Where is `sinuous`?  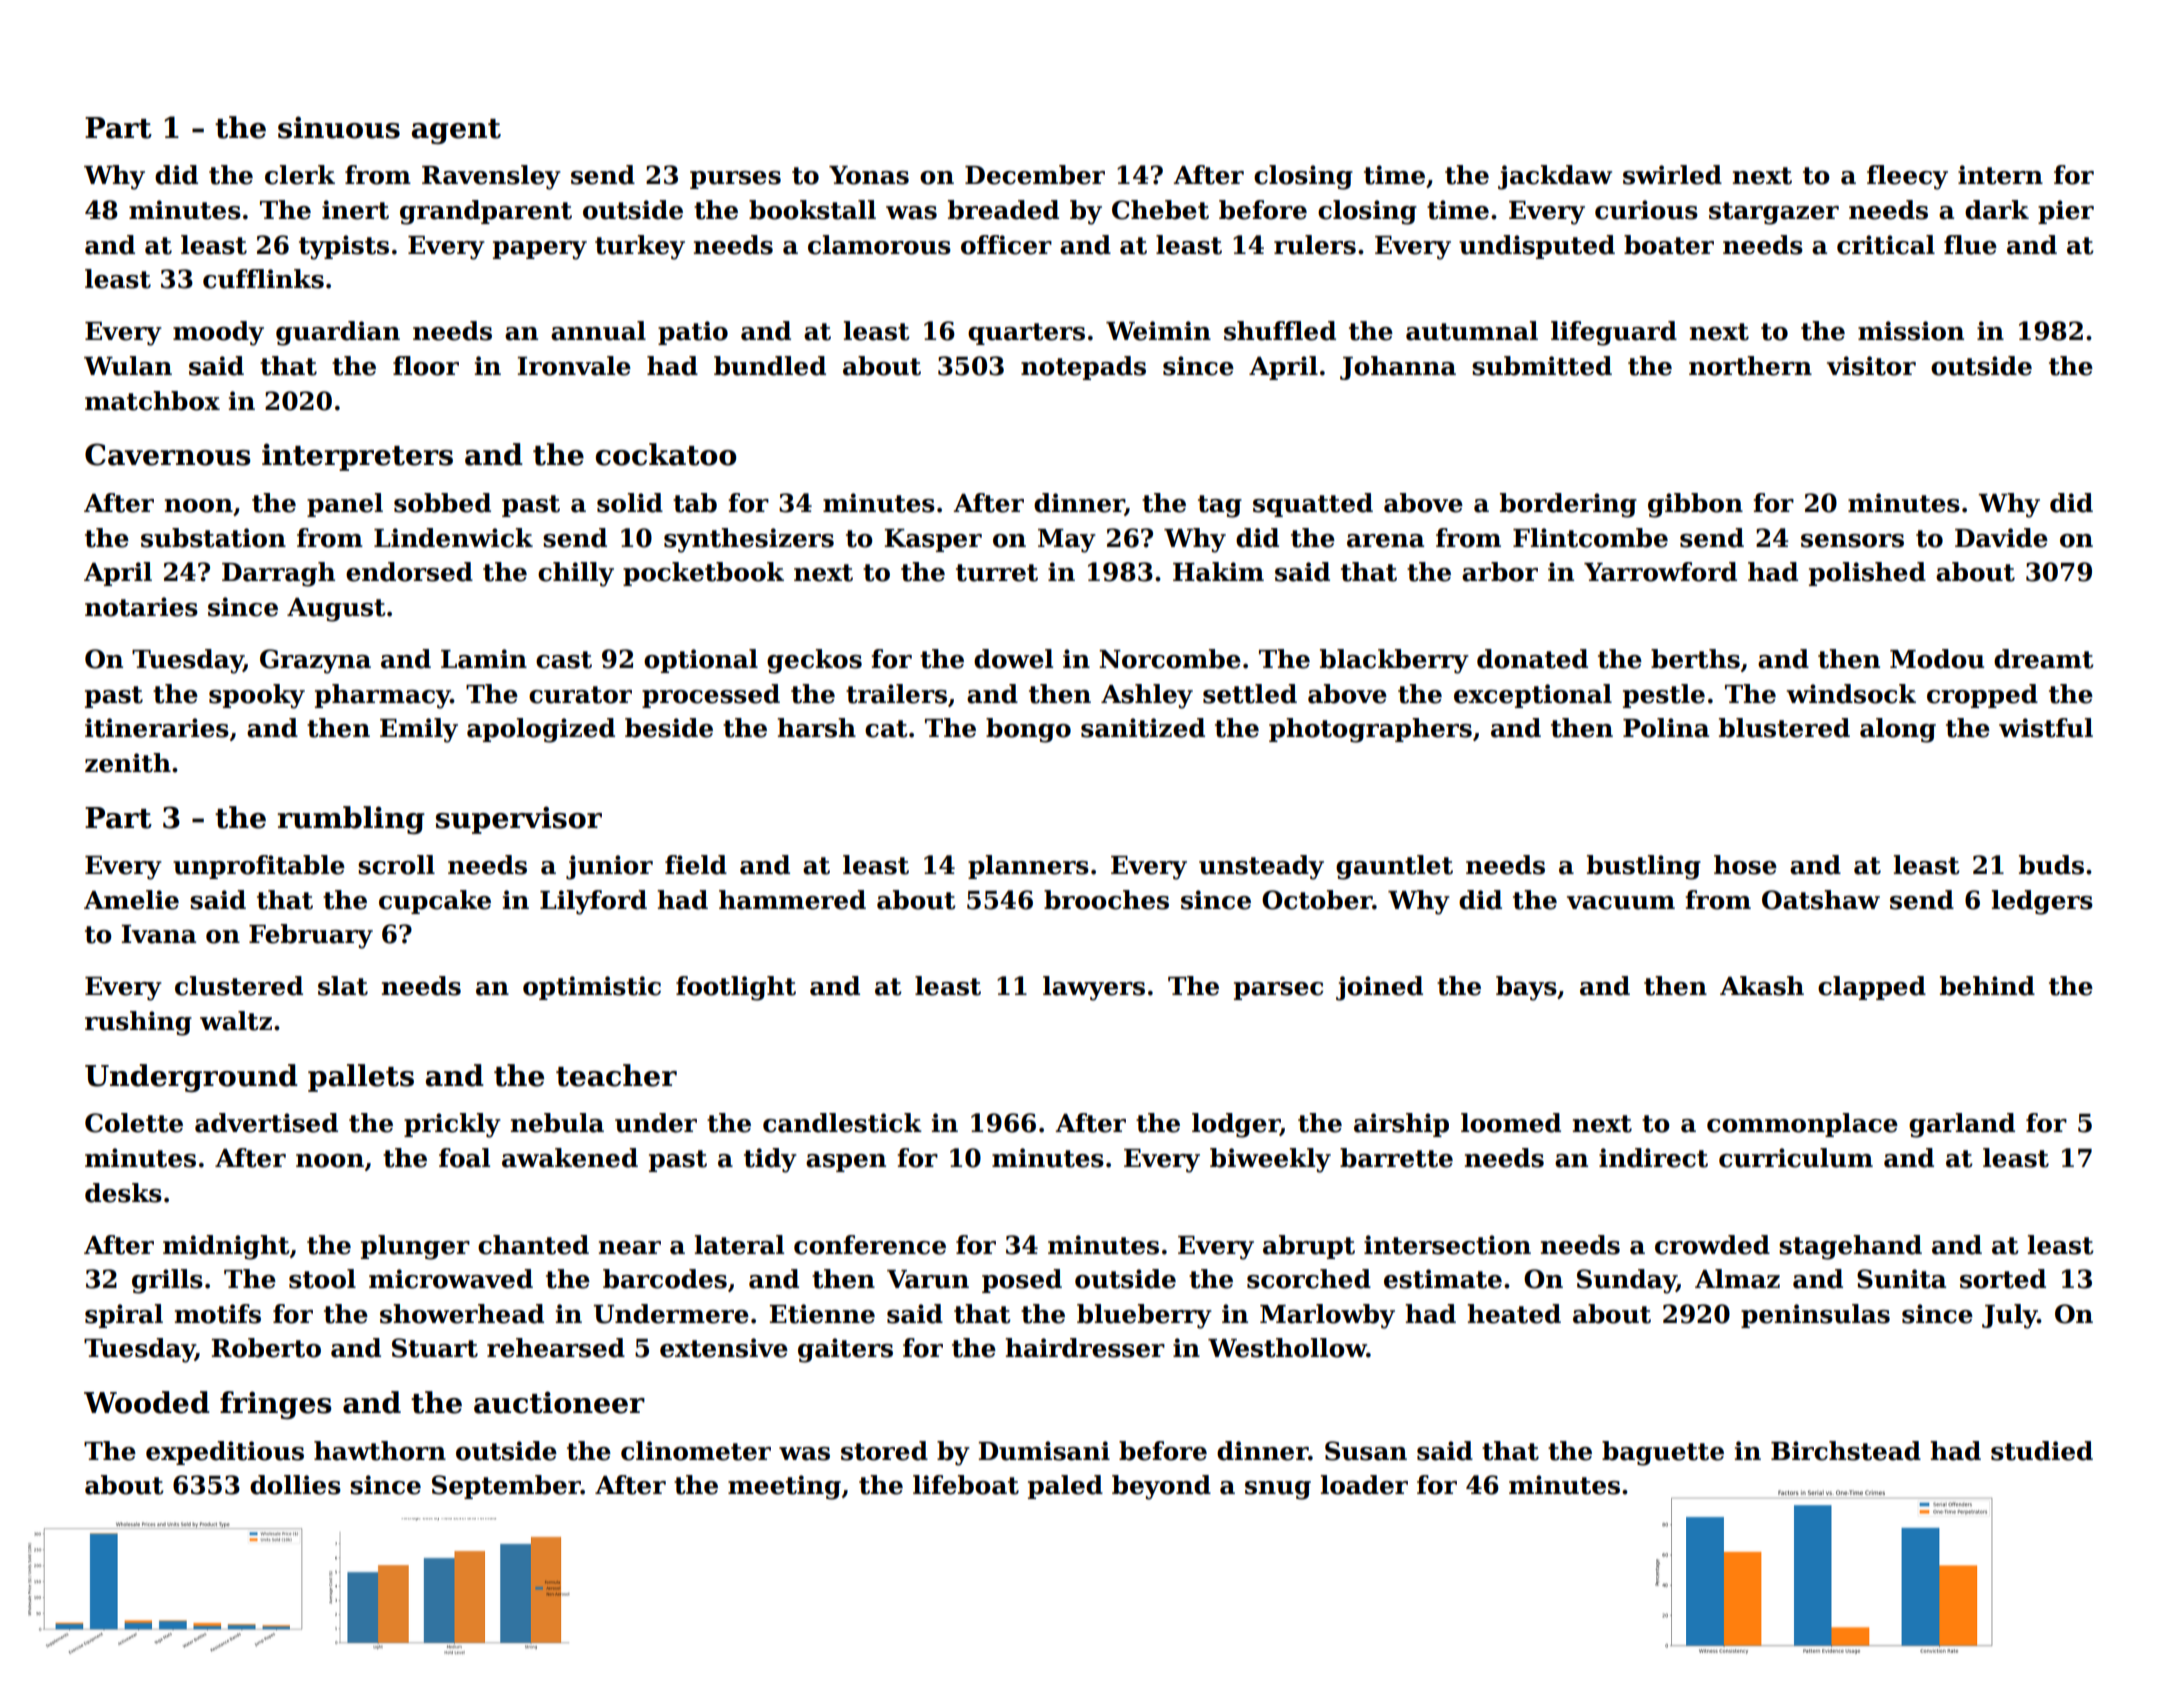
sinuous is located at coordinates (339, 127).
